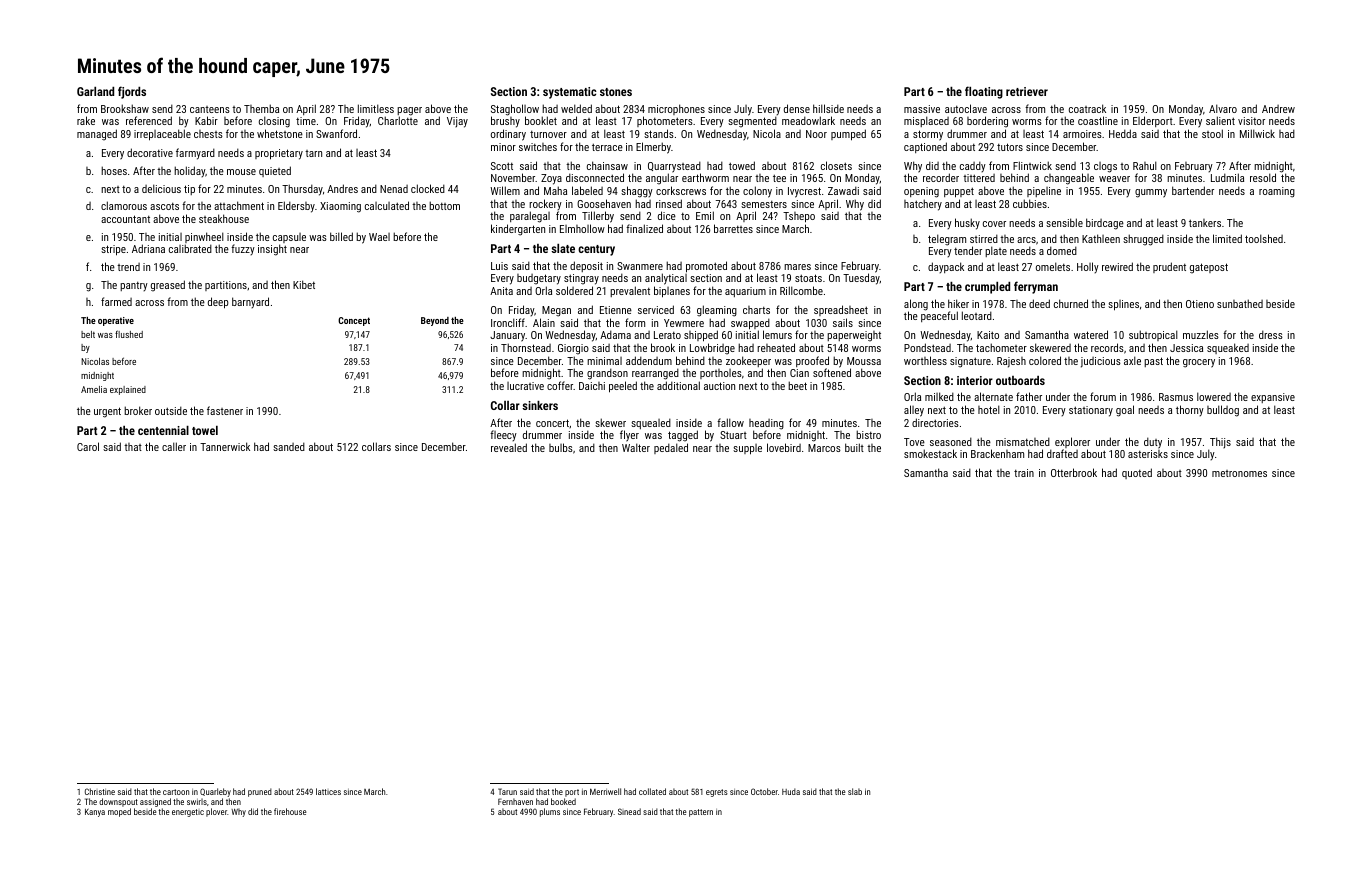  What do you see at coordinates (290, 811) in the screenshot?
I see `firehouse` at bounding box center [290, 811].
